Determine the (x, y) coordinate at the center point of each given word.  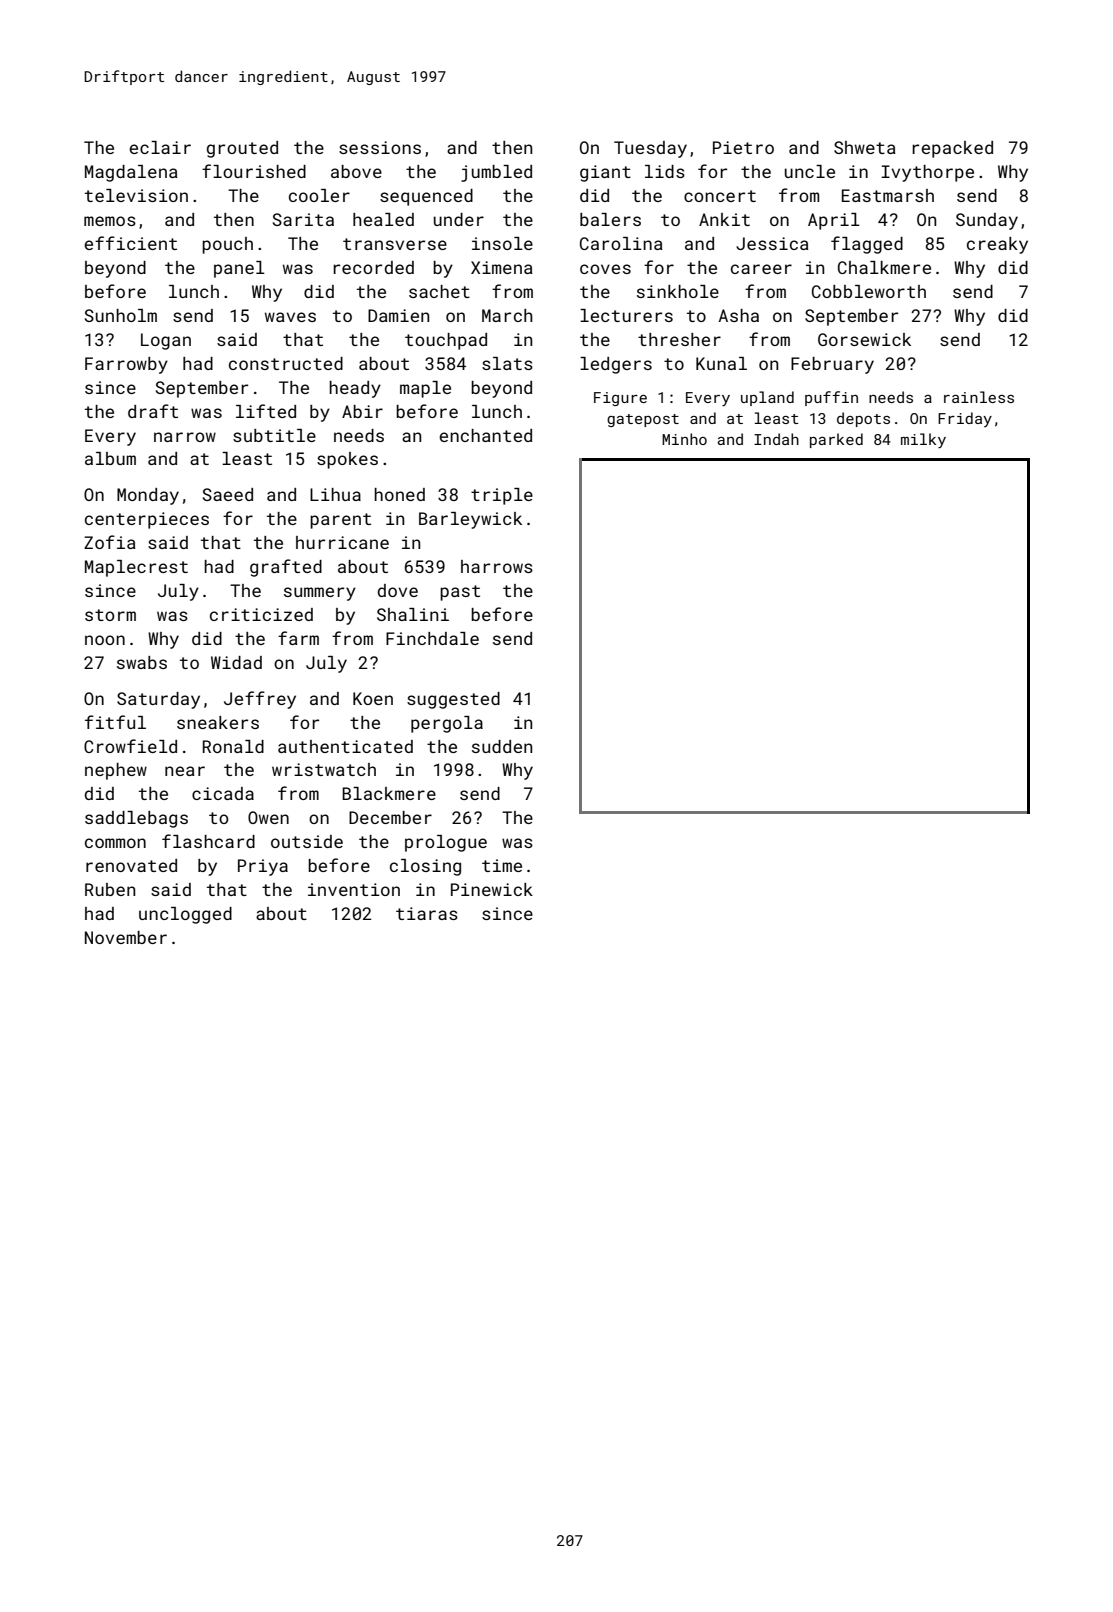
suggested (453, 700)
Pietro (743, 147)
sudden (502, 746)
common (115, 843)
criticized (261, 614)
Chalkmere (884, 267)
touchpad (446, 341)
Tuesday (650, 149)
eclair (160, 147)
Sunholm (121, 315)
